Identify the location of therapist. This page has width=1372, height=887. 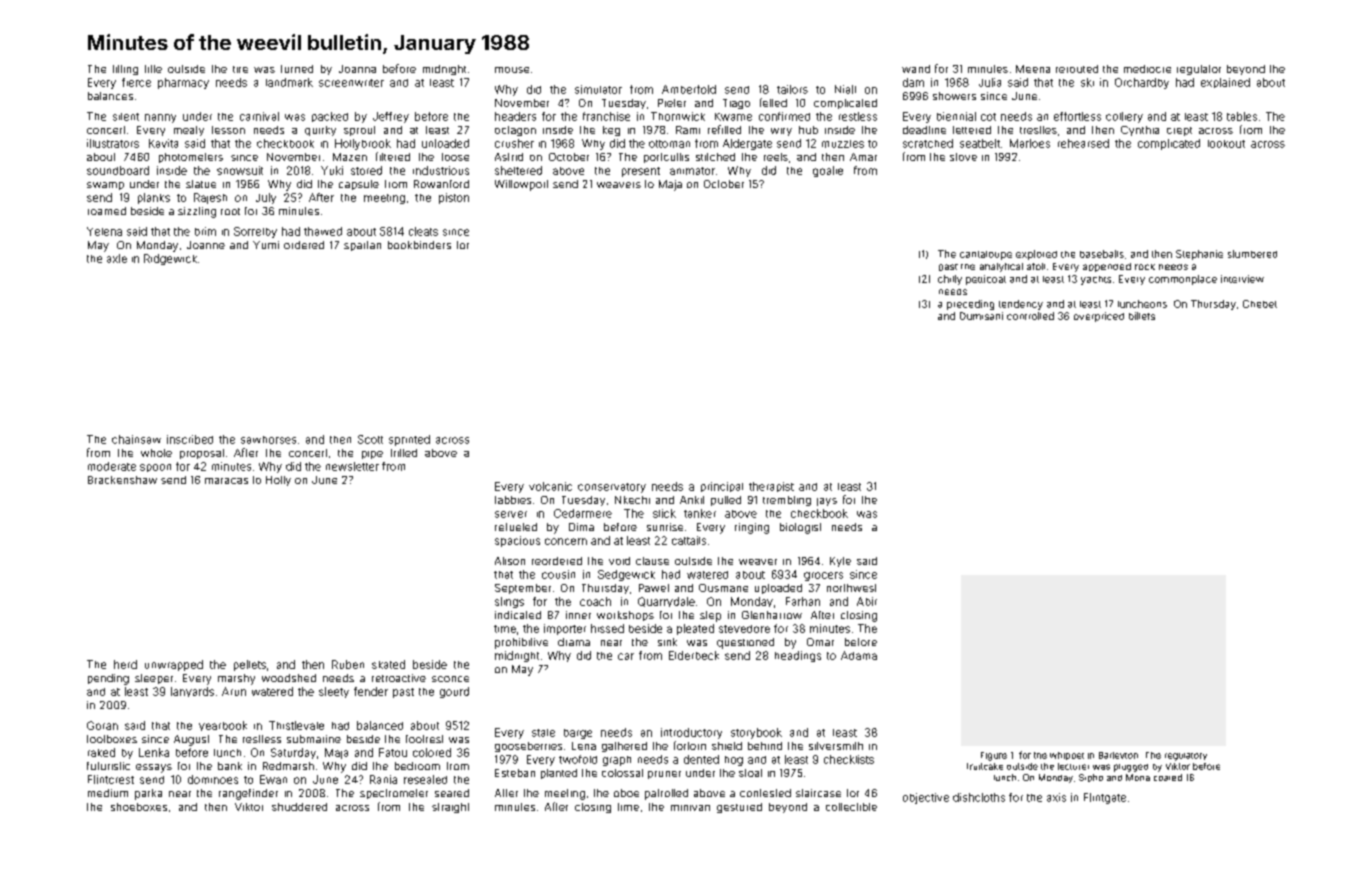
(771, 487).
